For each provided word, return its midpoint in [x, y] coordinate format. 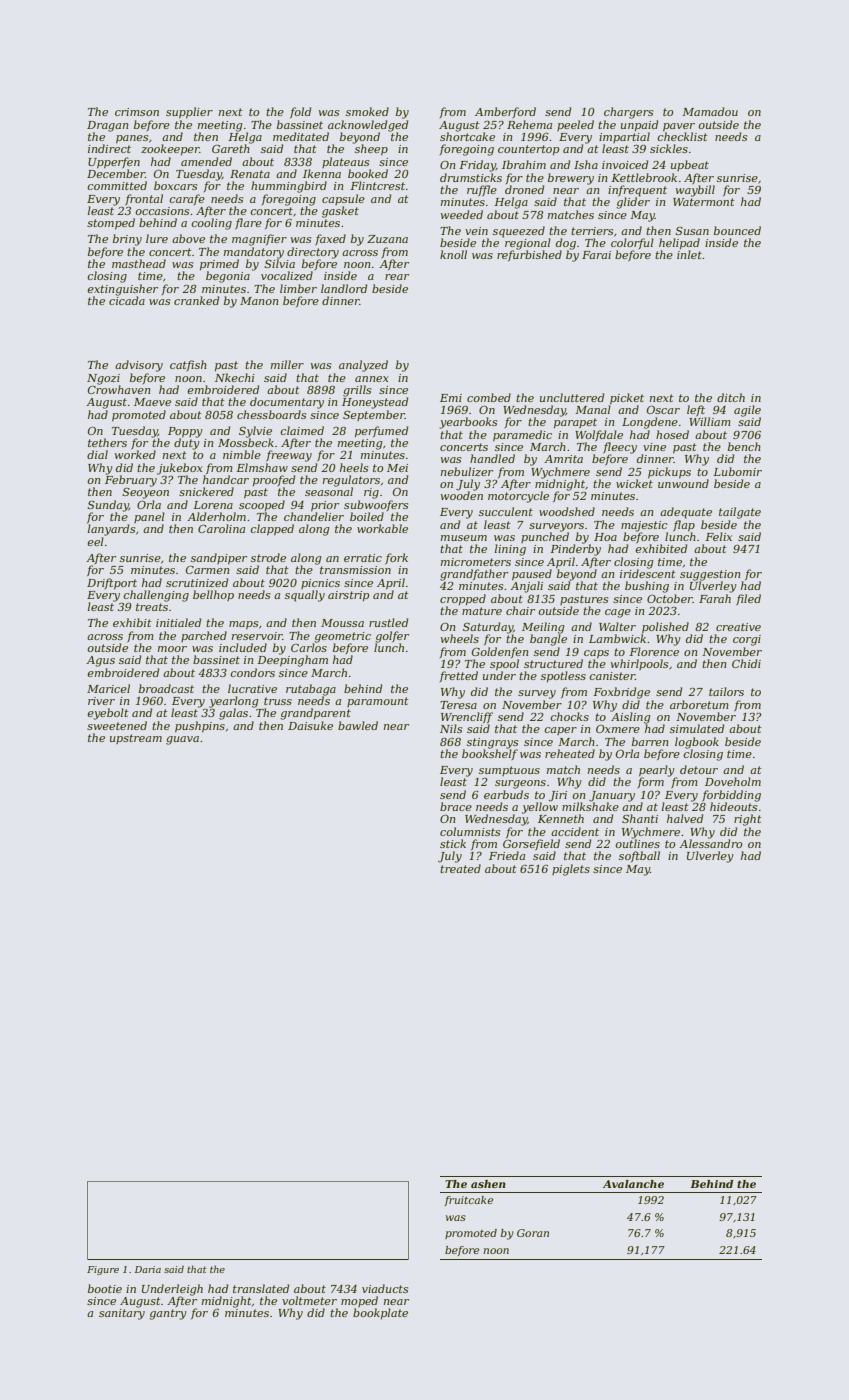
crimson [137, 112]
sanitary [122, 1314]
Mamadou [710, 111]
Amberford [505, 112]
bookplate [380, 1313]
